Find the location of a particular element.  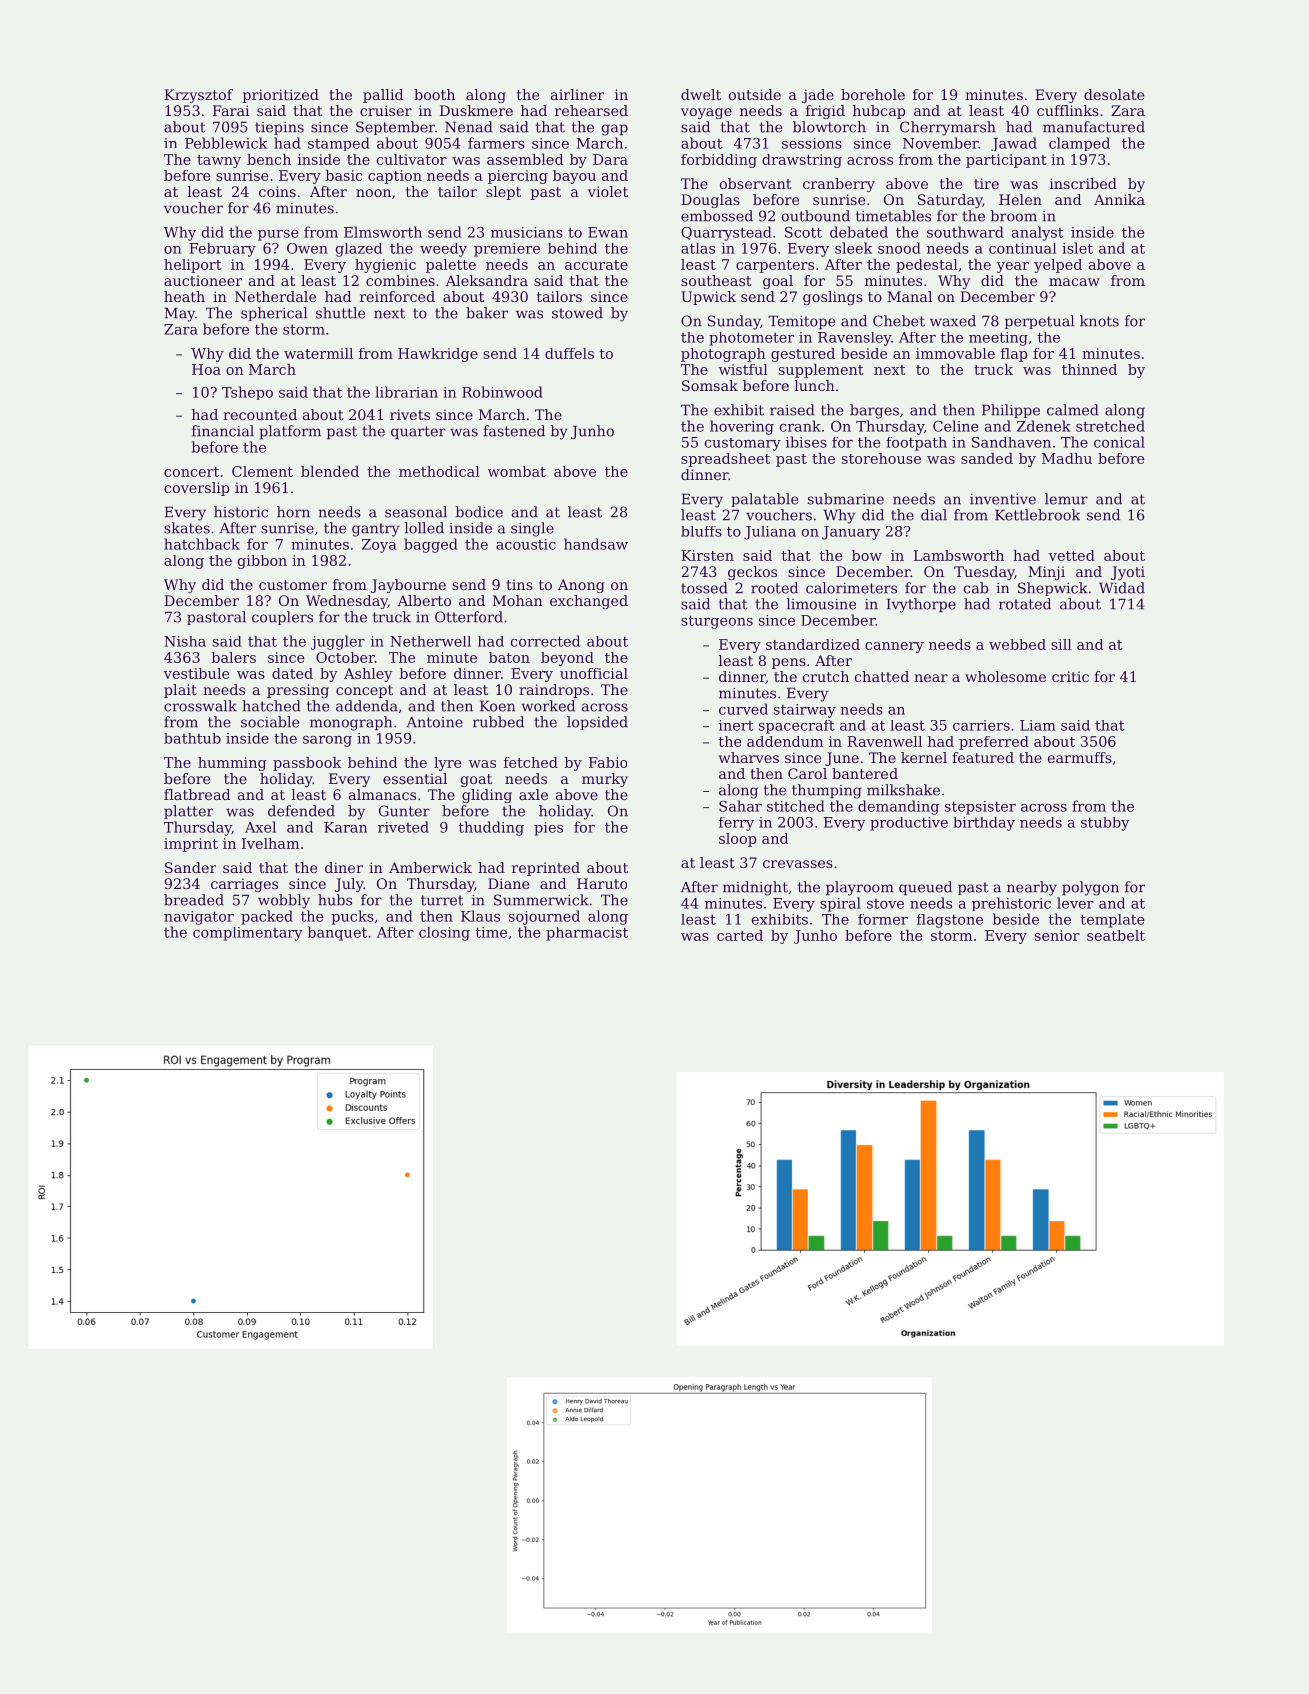

auctioneer is located at coordinates (203, 280).
